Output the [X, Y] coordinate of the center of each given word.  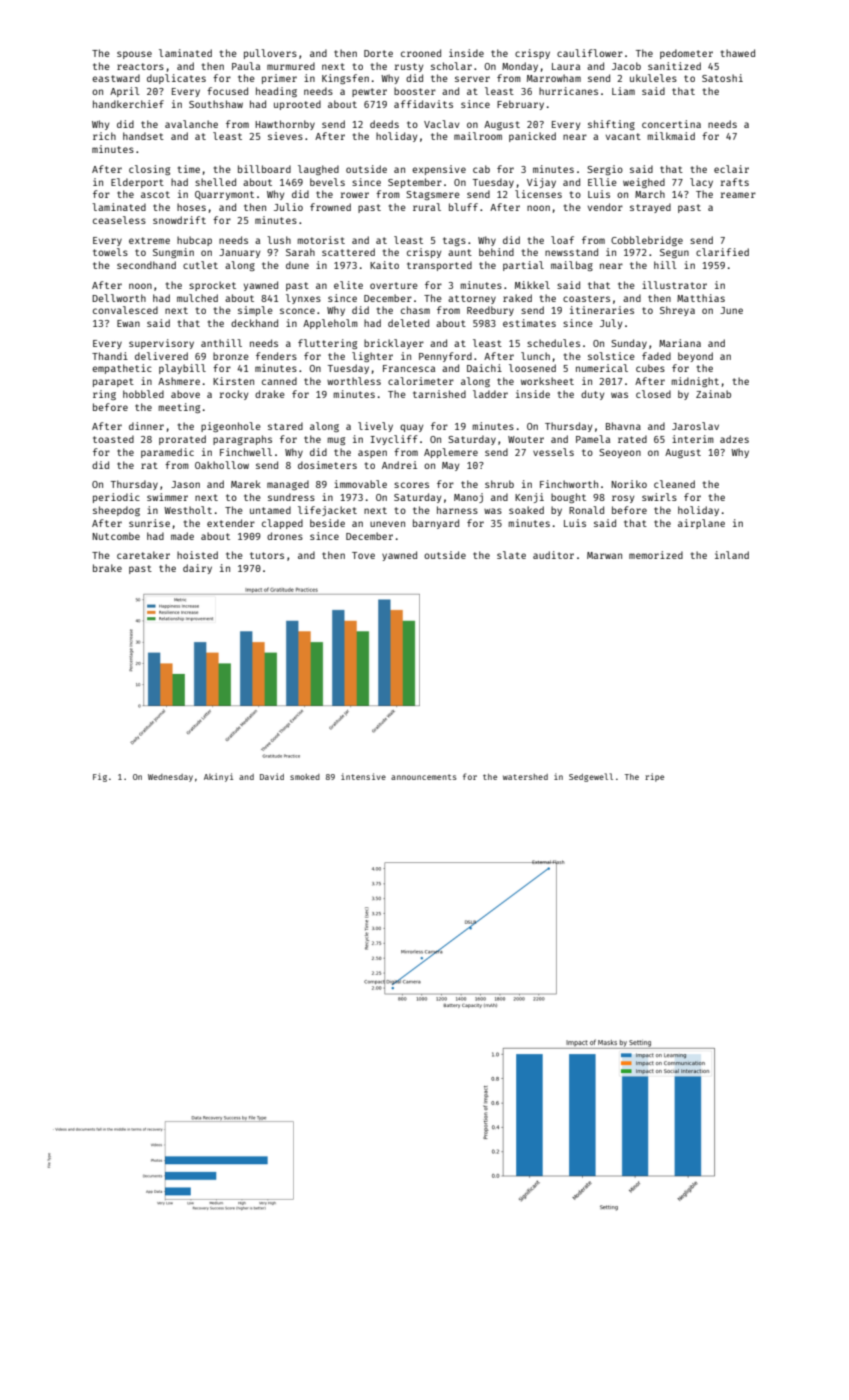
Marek [246, 484]
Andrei [399, 465]
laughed [318, 170]
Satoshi [722, 78]
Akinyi [218, 777]
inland [732, 555]
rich [104, 136]
